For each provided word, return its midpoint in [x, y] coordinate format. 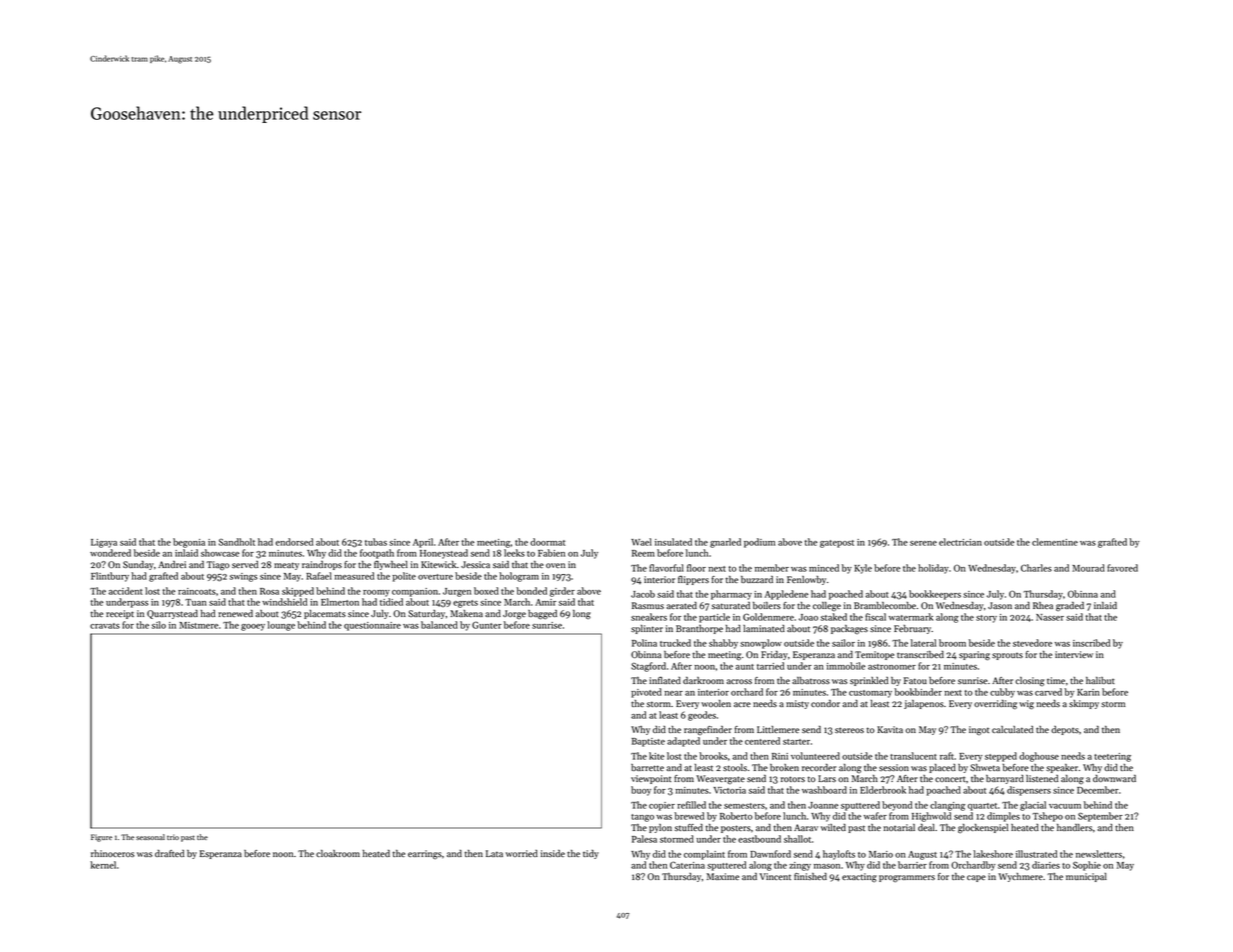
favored [1122, 568]
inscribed [1091, 643]
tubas [376, 542]
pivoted [646, 693]
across [739, 681]
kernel [103, 865]
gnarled [725, 543]
